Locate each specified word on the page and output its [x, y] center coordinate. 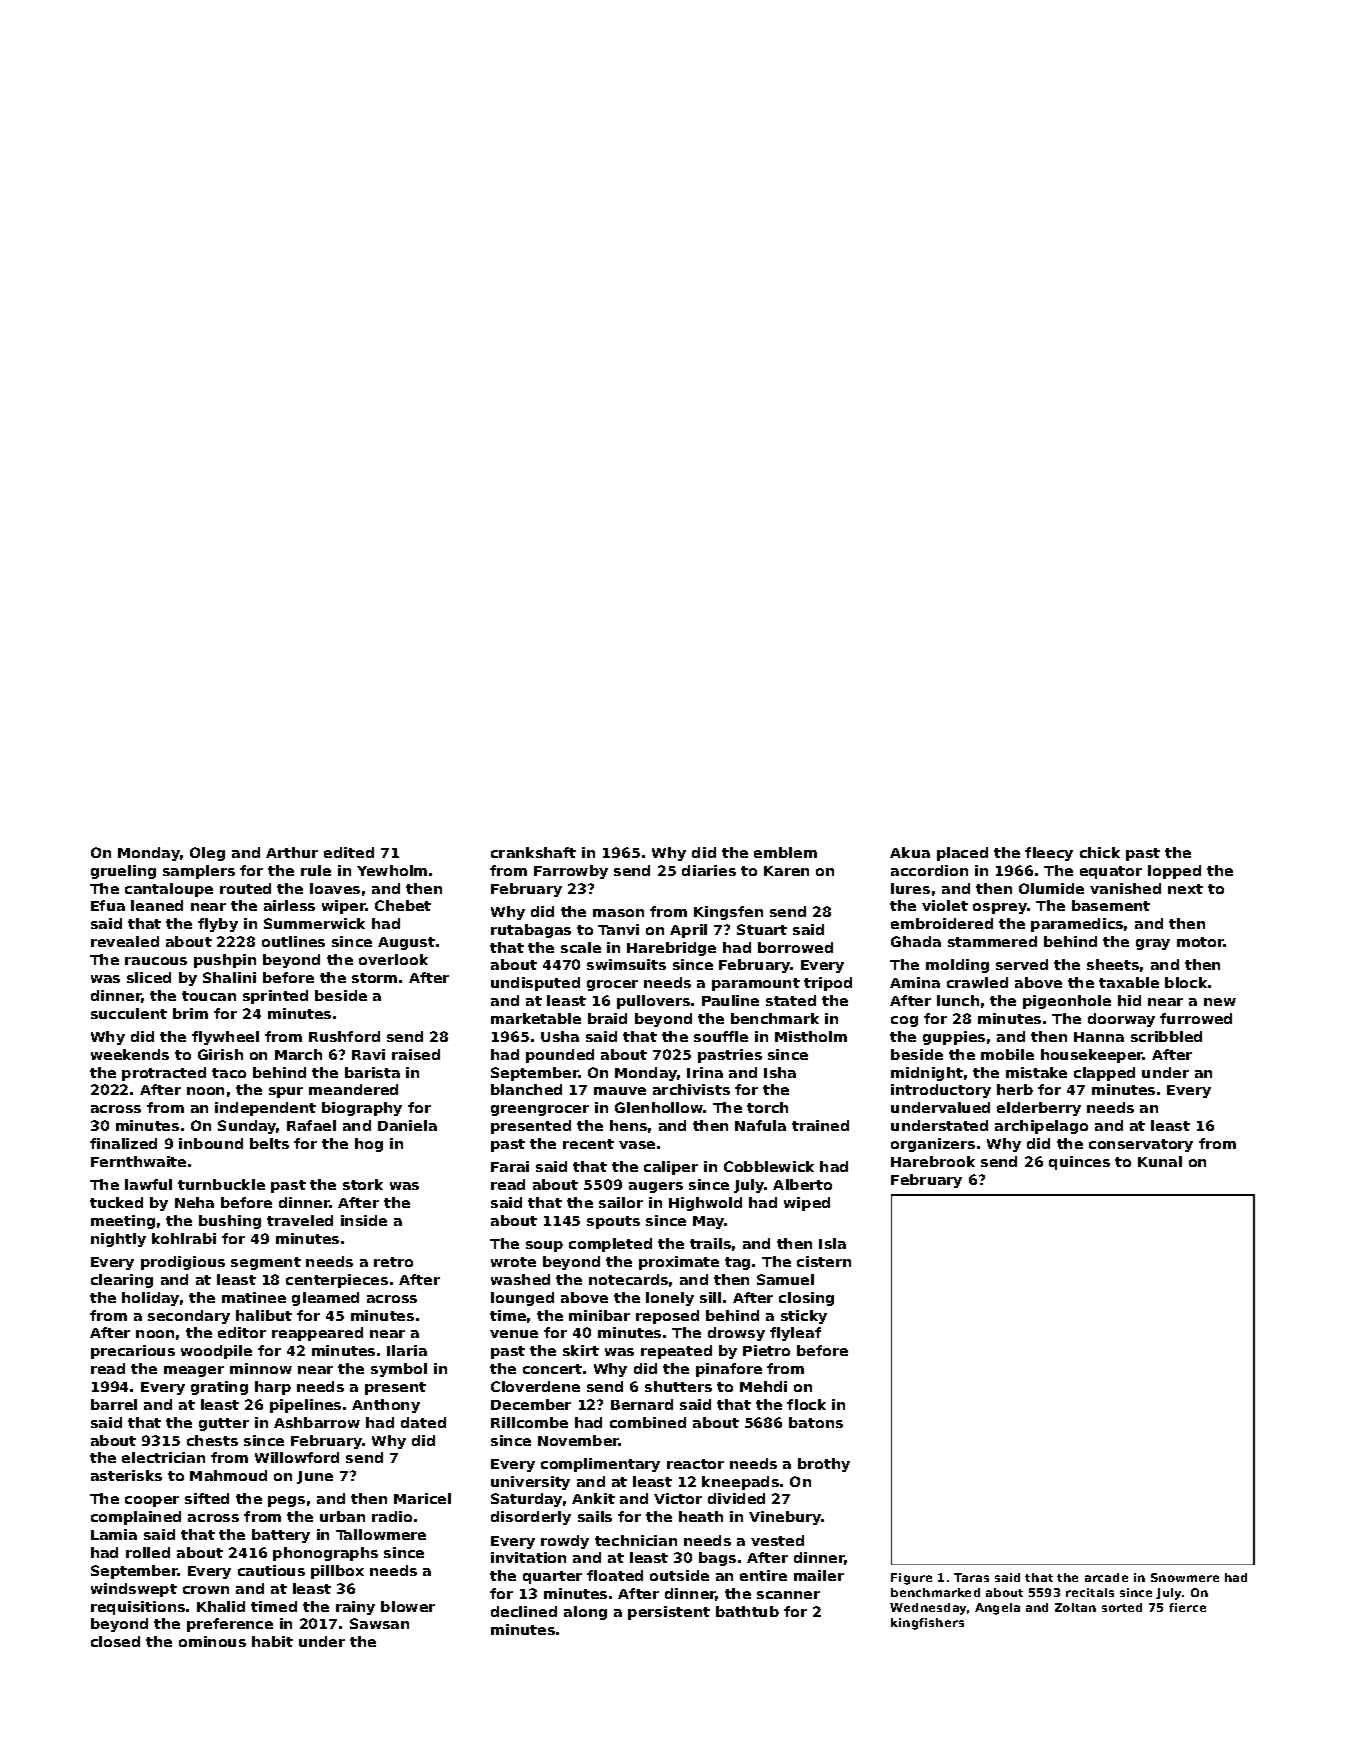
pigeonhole [1067, 1002]
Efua [108, 905]
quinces [1079, 1163]
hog [369, 1145]
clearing [122, 1281]
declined [524, 1611]
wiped [807, 1204]
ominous [212, 1641]
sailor [621, 1202]
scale [581, 947]
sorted [1122, 1607]
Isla [832, 1243]
